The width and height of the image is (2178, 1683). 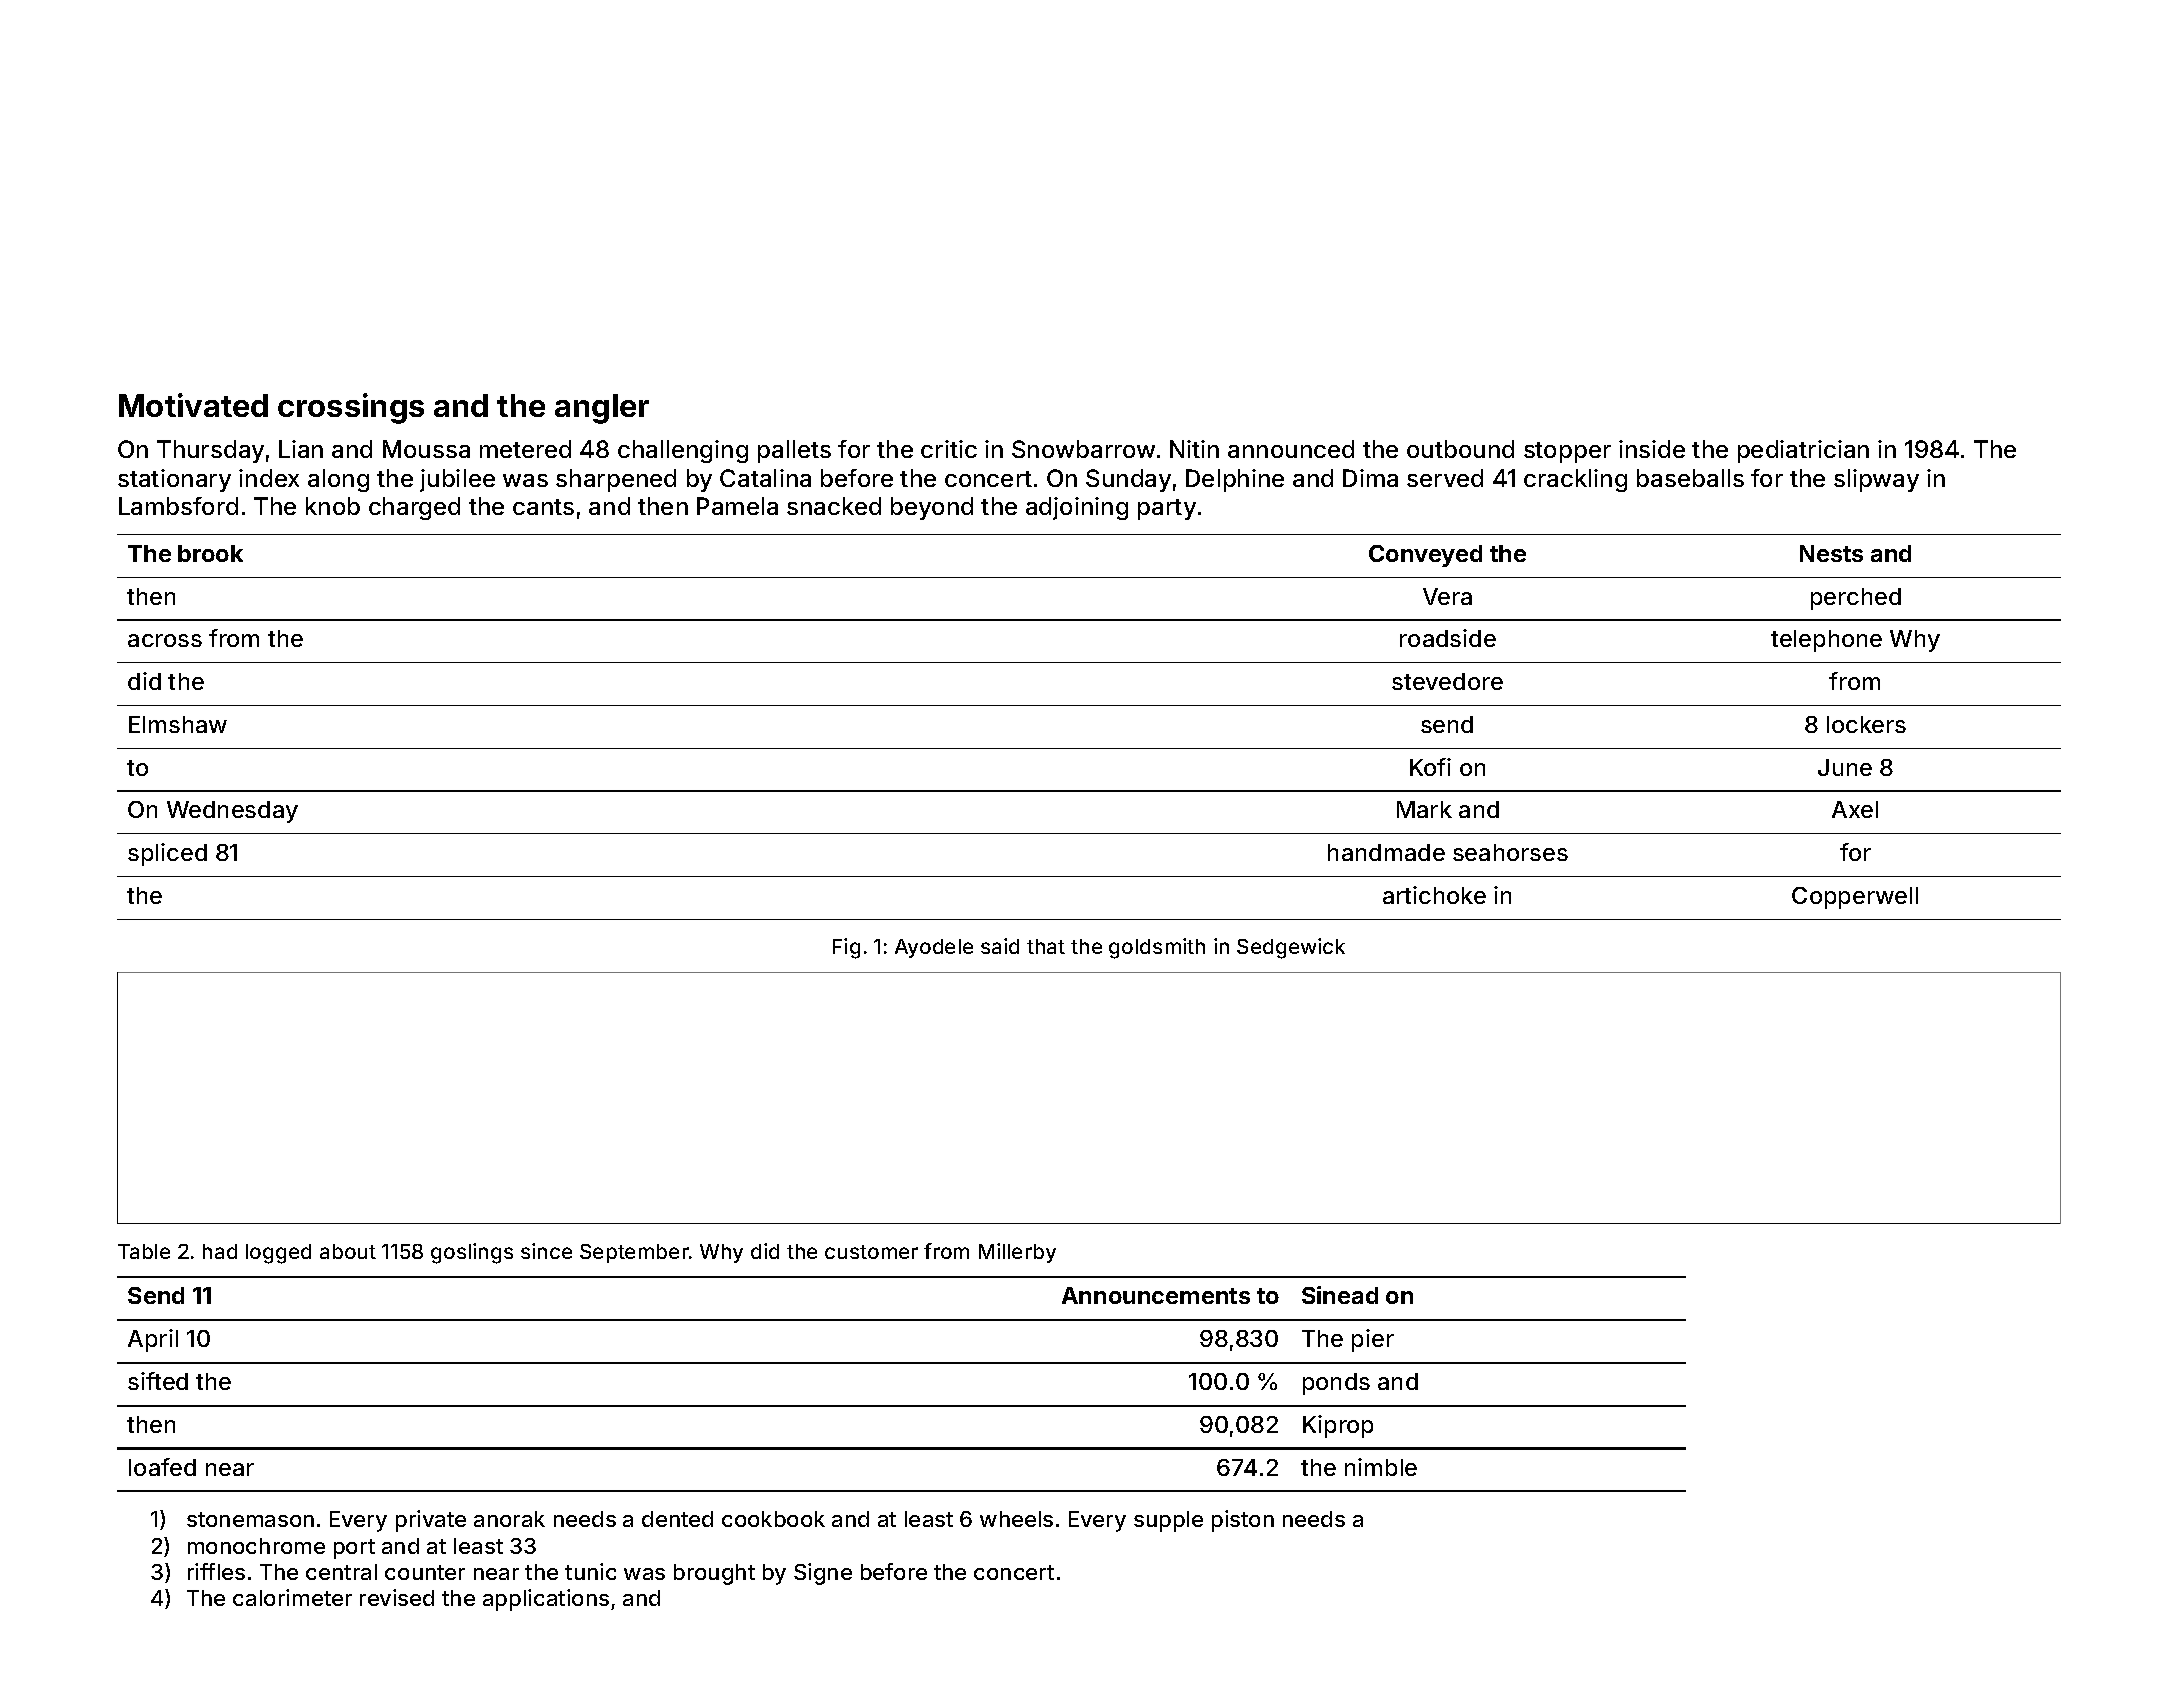 I want to click on slipway, so click(x=1876, y=480).
